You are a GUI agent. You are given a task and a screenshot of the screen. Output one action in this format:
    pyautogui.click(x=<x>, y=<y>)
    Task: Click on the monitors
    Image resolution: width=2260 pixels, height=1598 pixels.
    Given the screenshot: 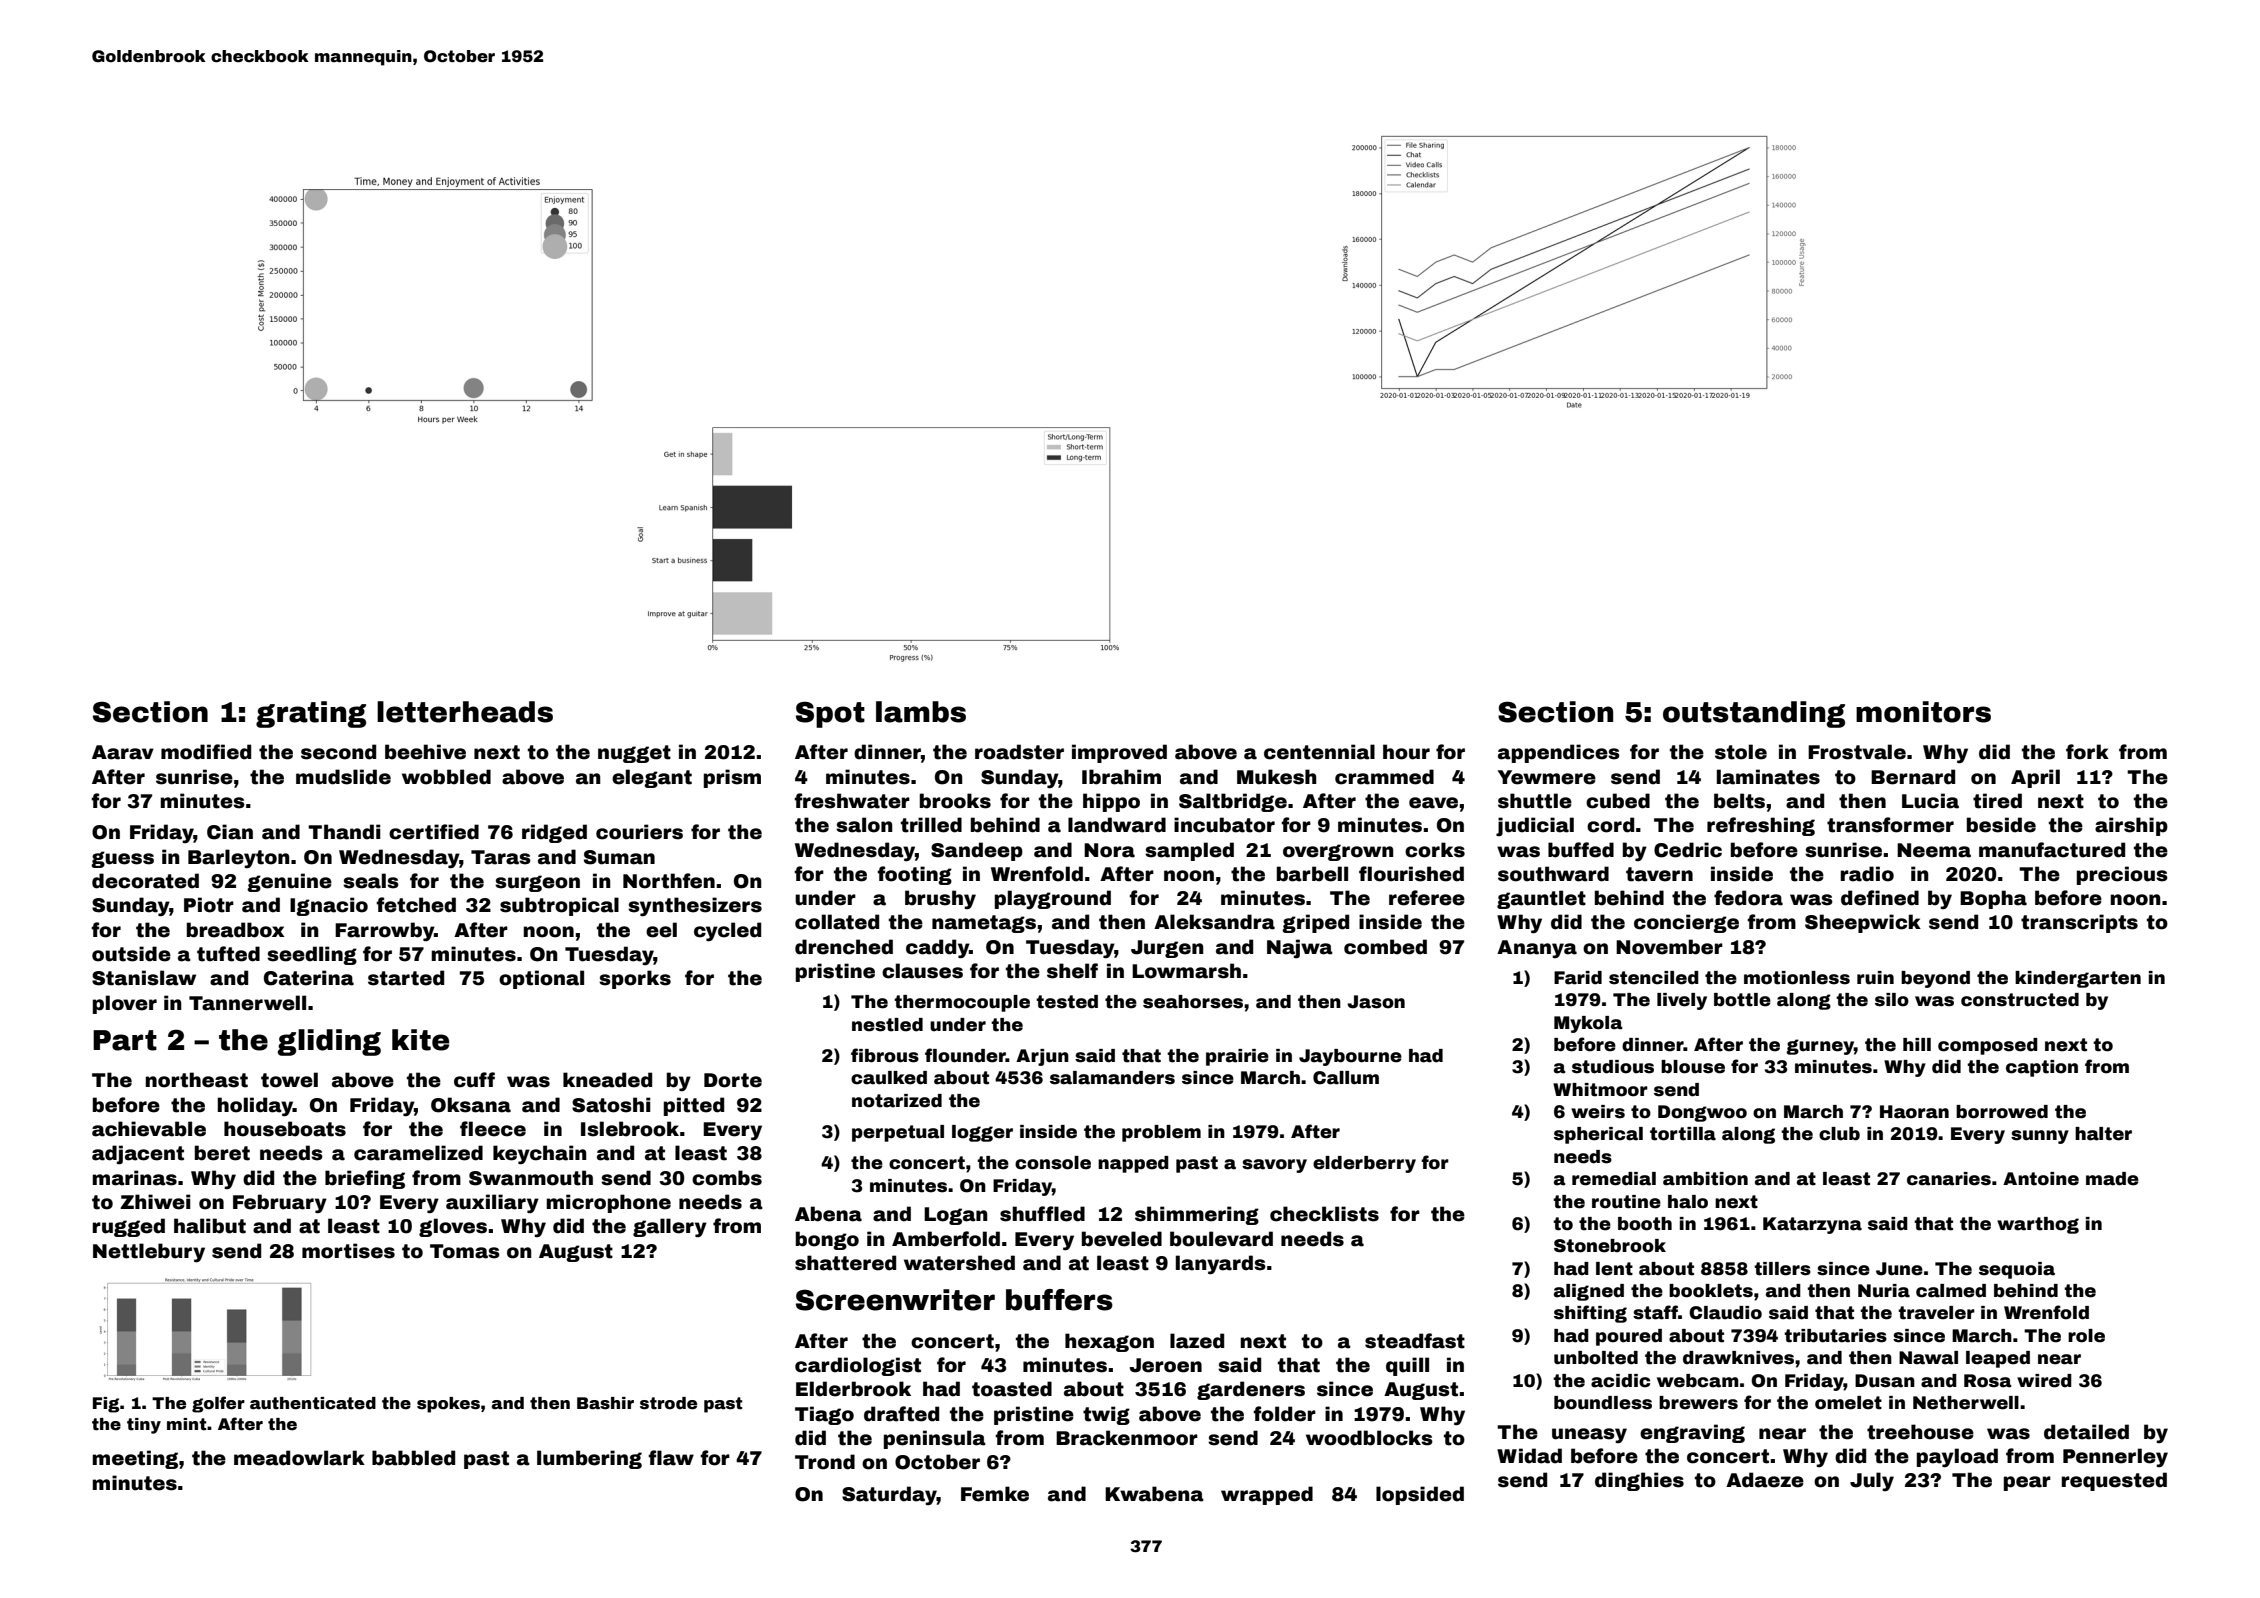 What is the action you would take?
    pyautogui.click(x=1923, y=712)
